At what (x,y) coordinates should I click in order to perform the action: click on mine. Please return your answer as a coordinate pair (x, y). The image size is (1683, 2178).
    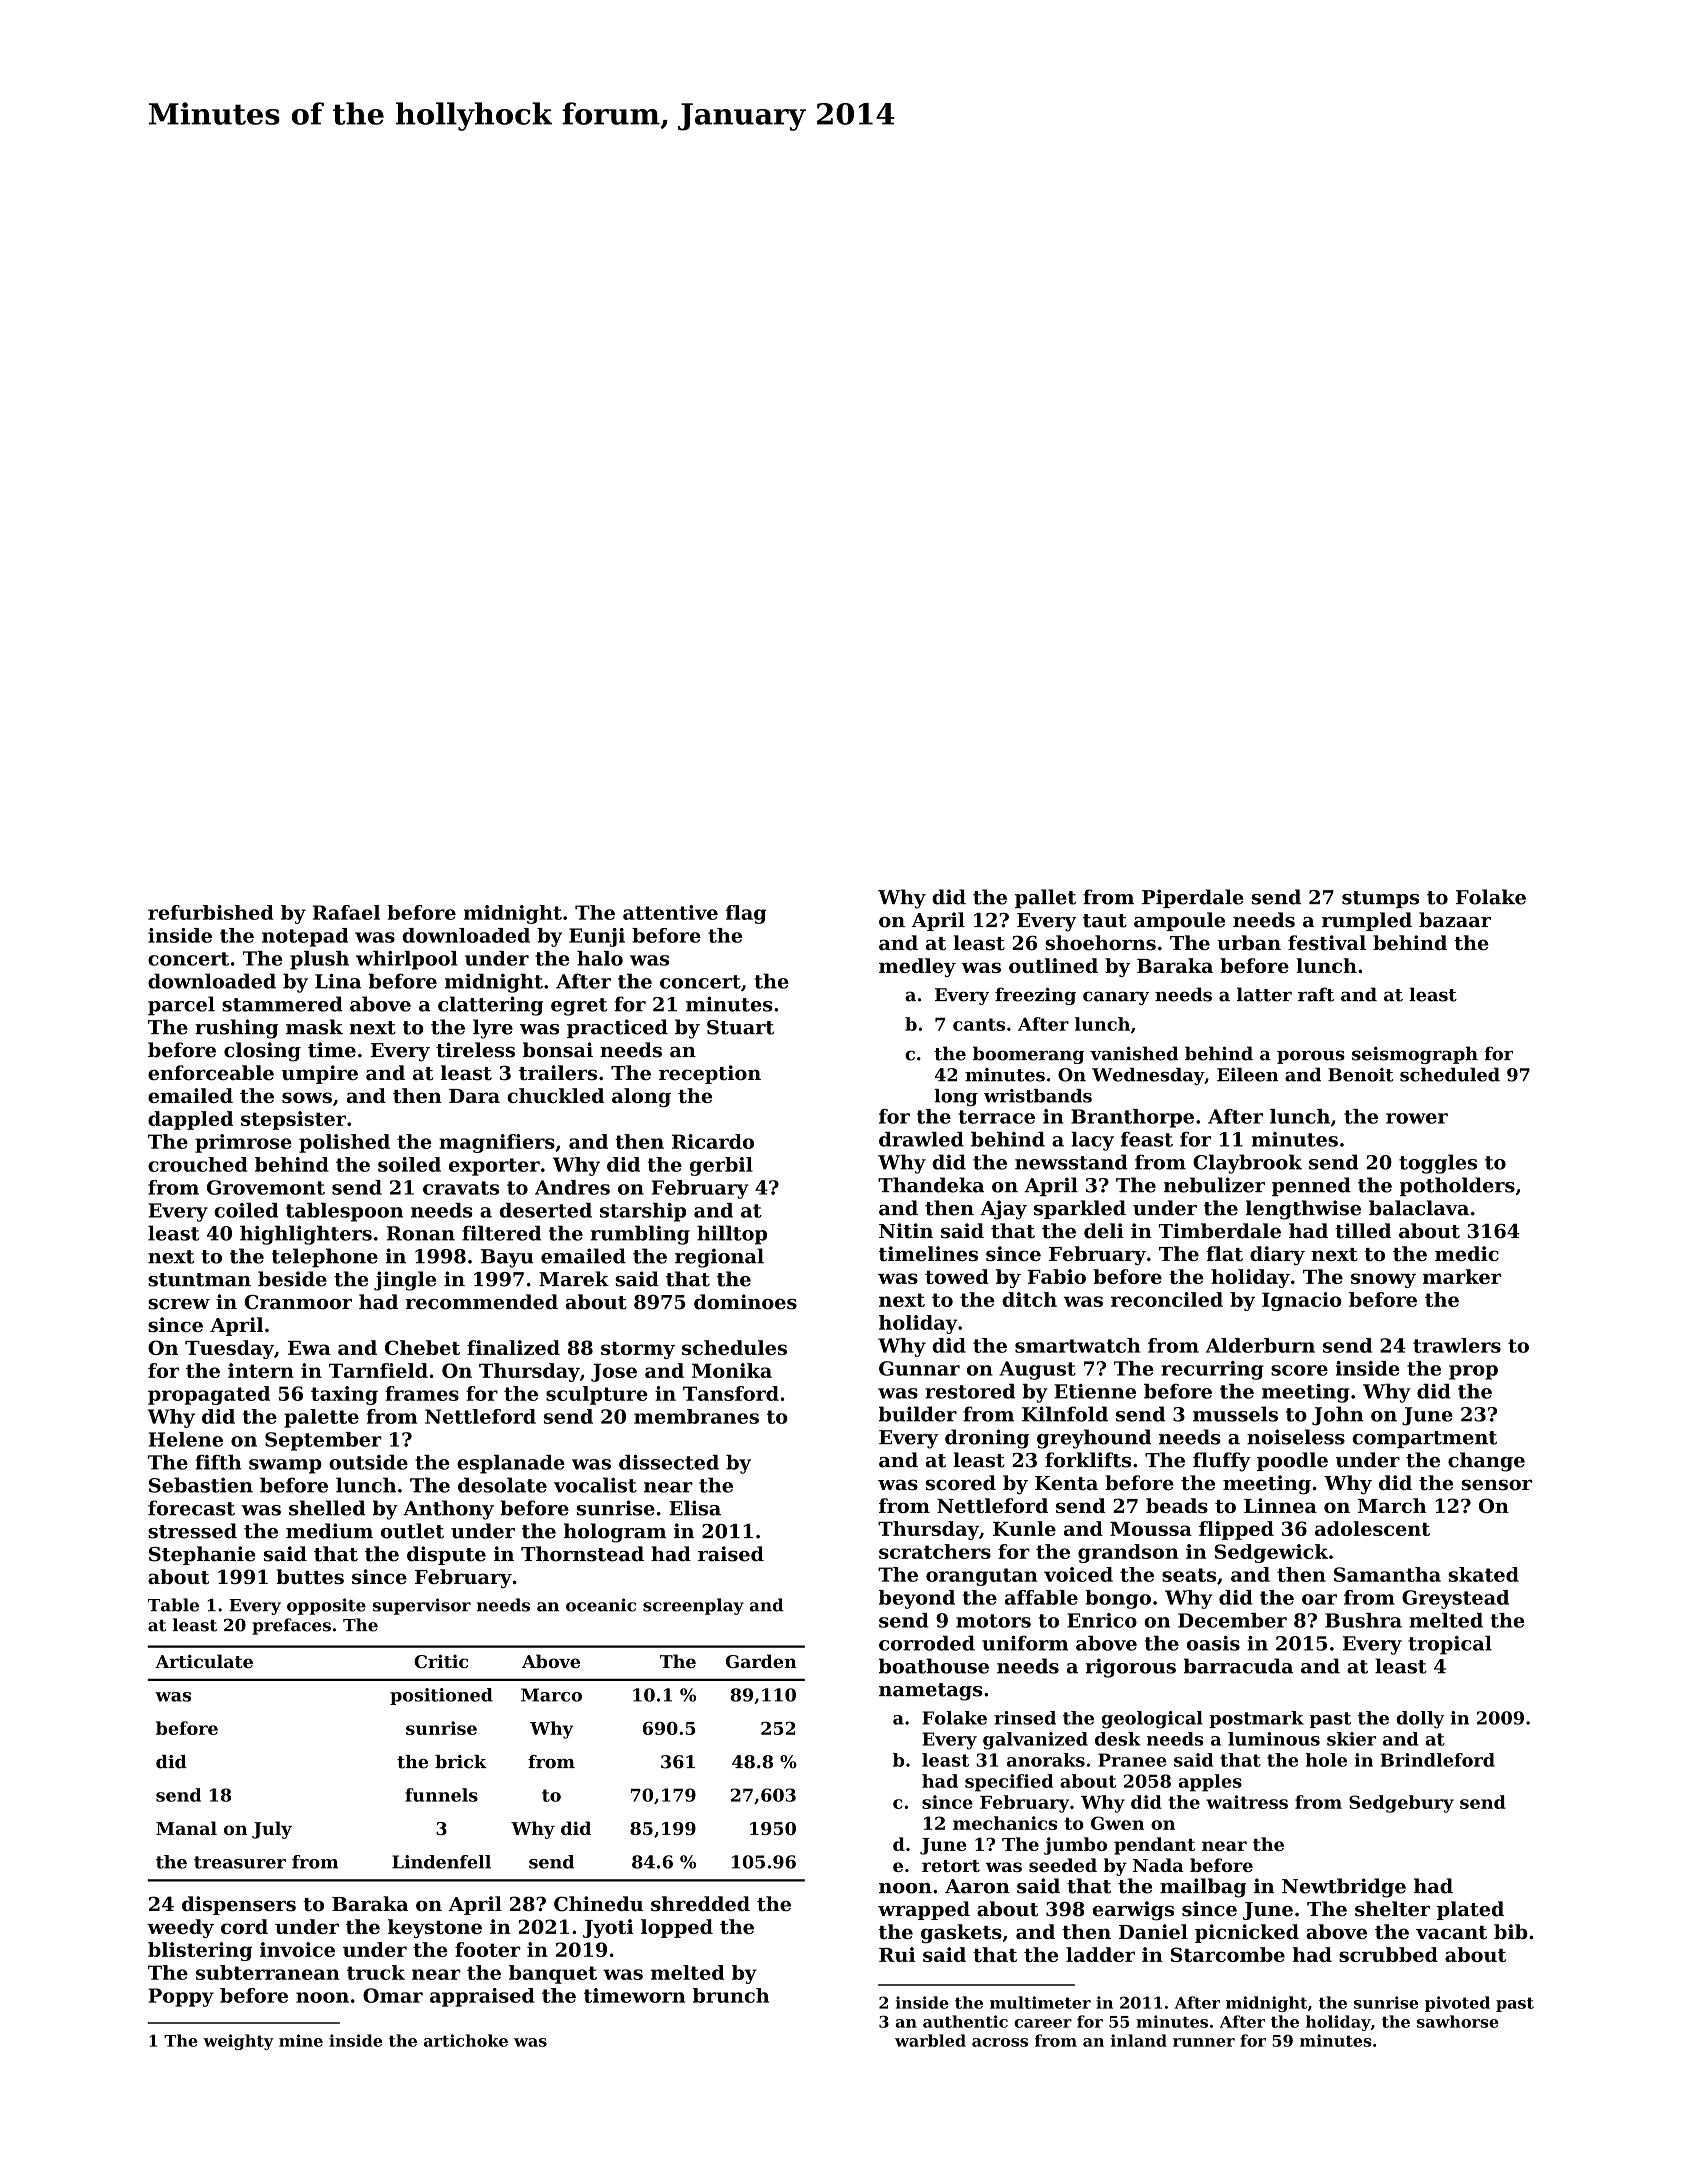
    Looking at the image, I should click on (301, 2040).
